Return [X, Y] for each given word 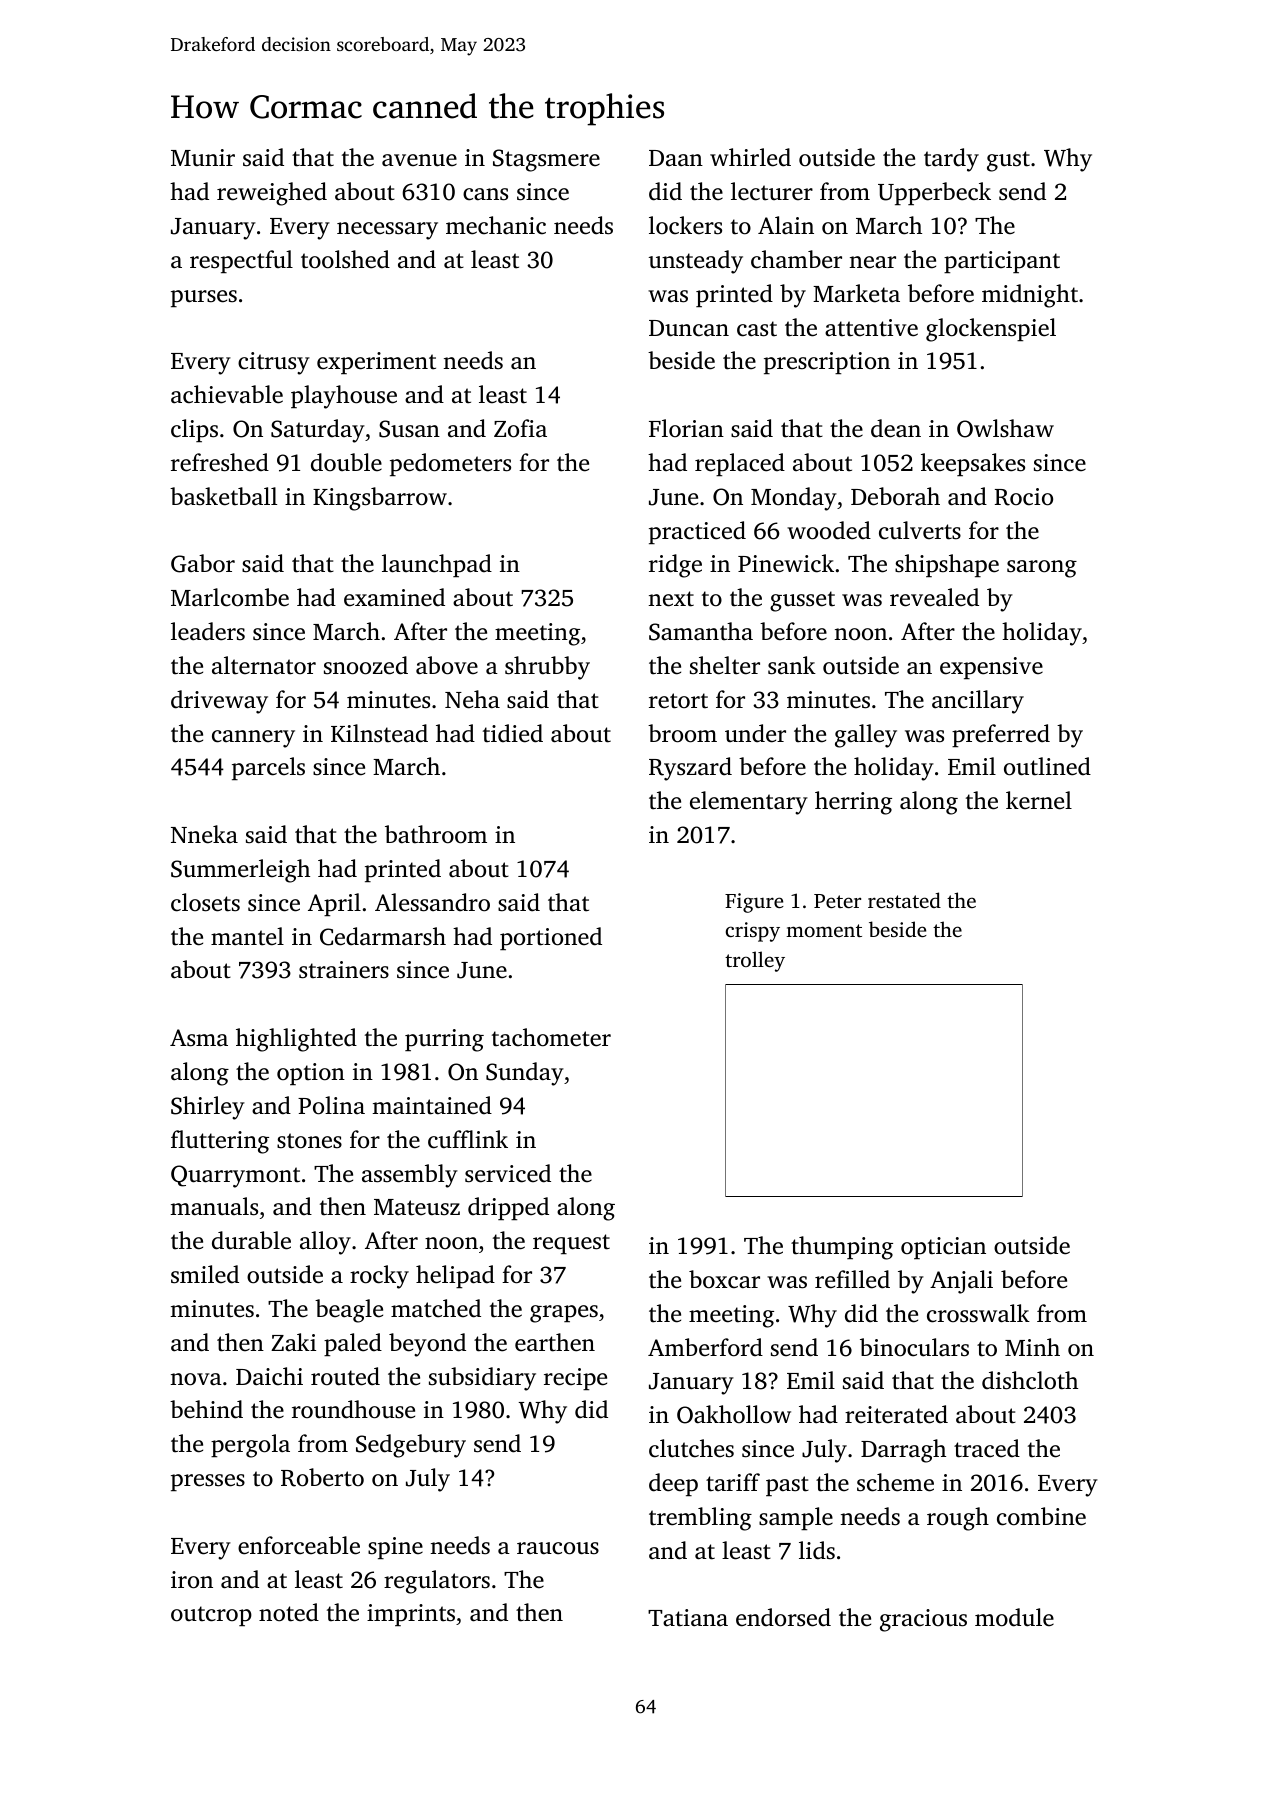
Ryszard [690, 769]
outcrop [211, 1616]
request [571, 1244]
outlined [1047, 766]
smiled [205, 1274]
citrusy [274, 363]
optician [943, 1248]
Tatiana [688, 1618]
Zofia [520, 428]
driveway [219, 702]
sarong [1042, 569]
